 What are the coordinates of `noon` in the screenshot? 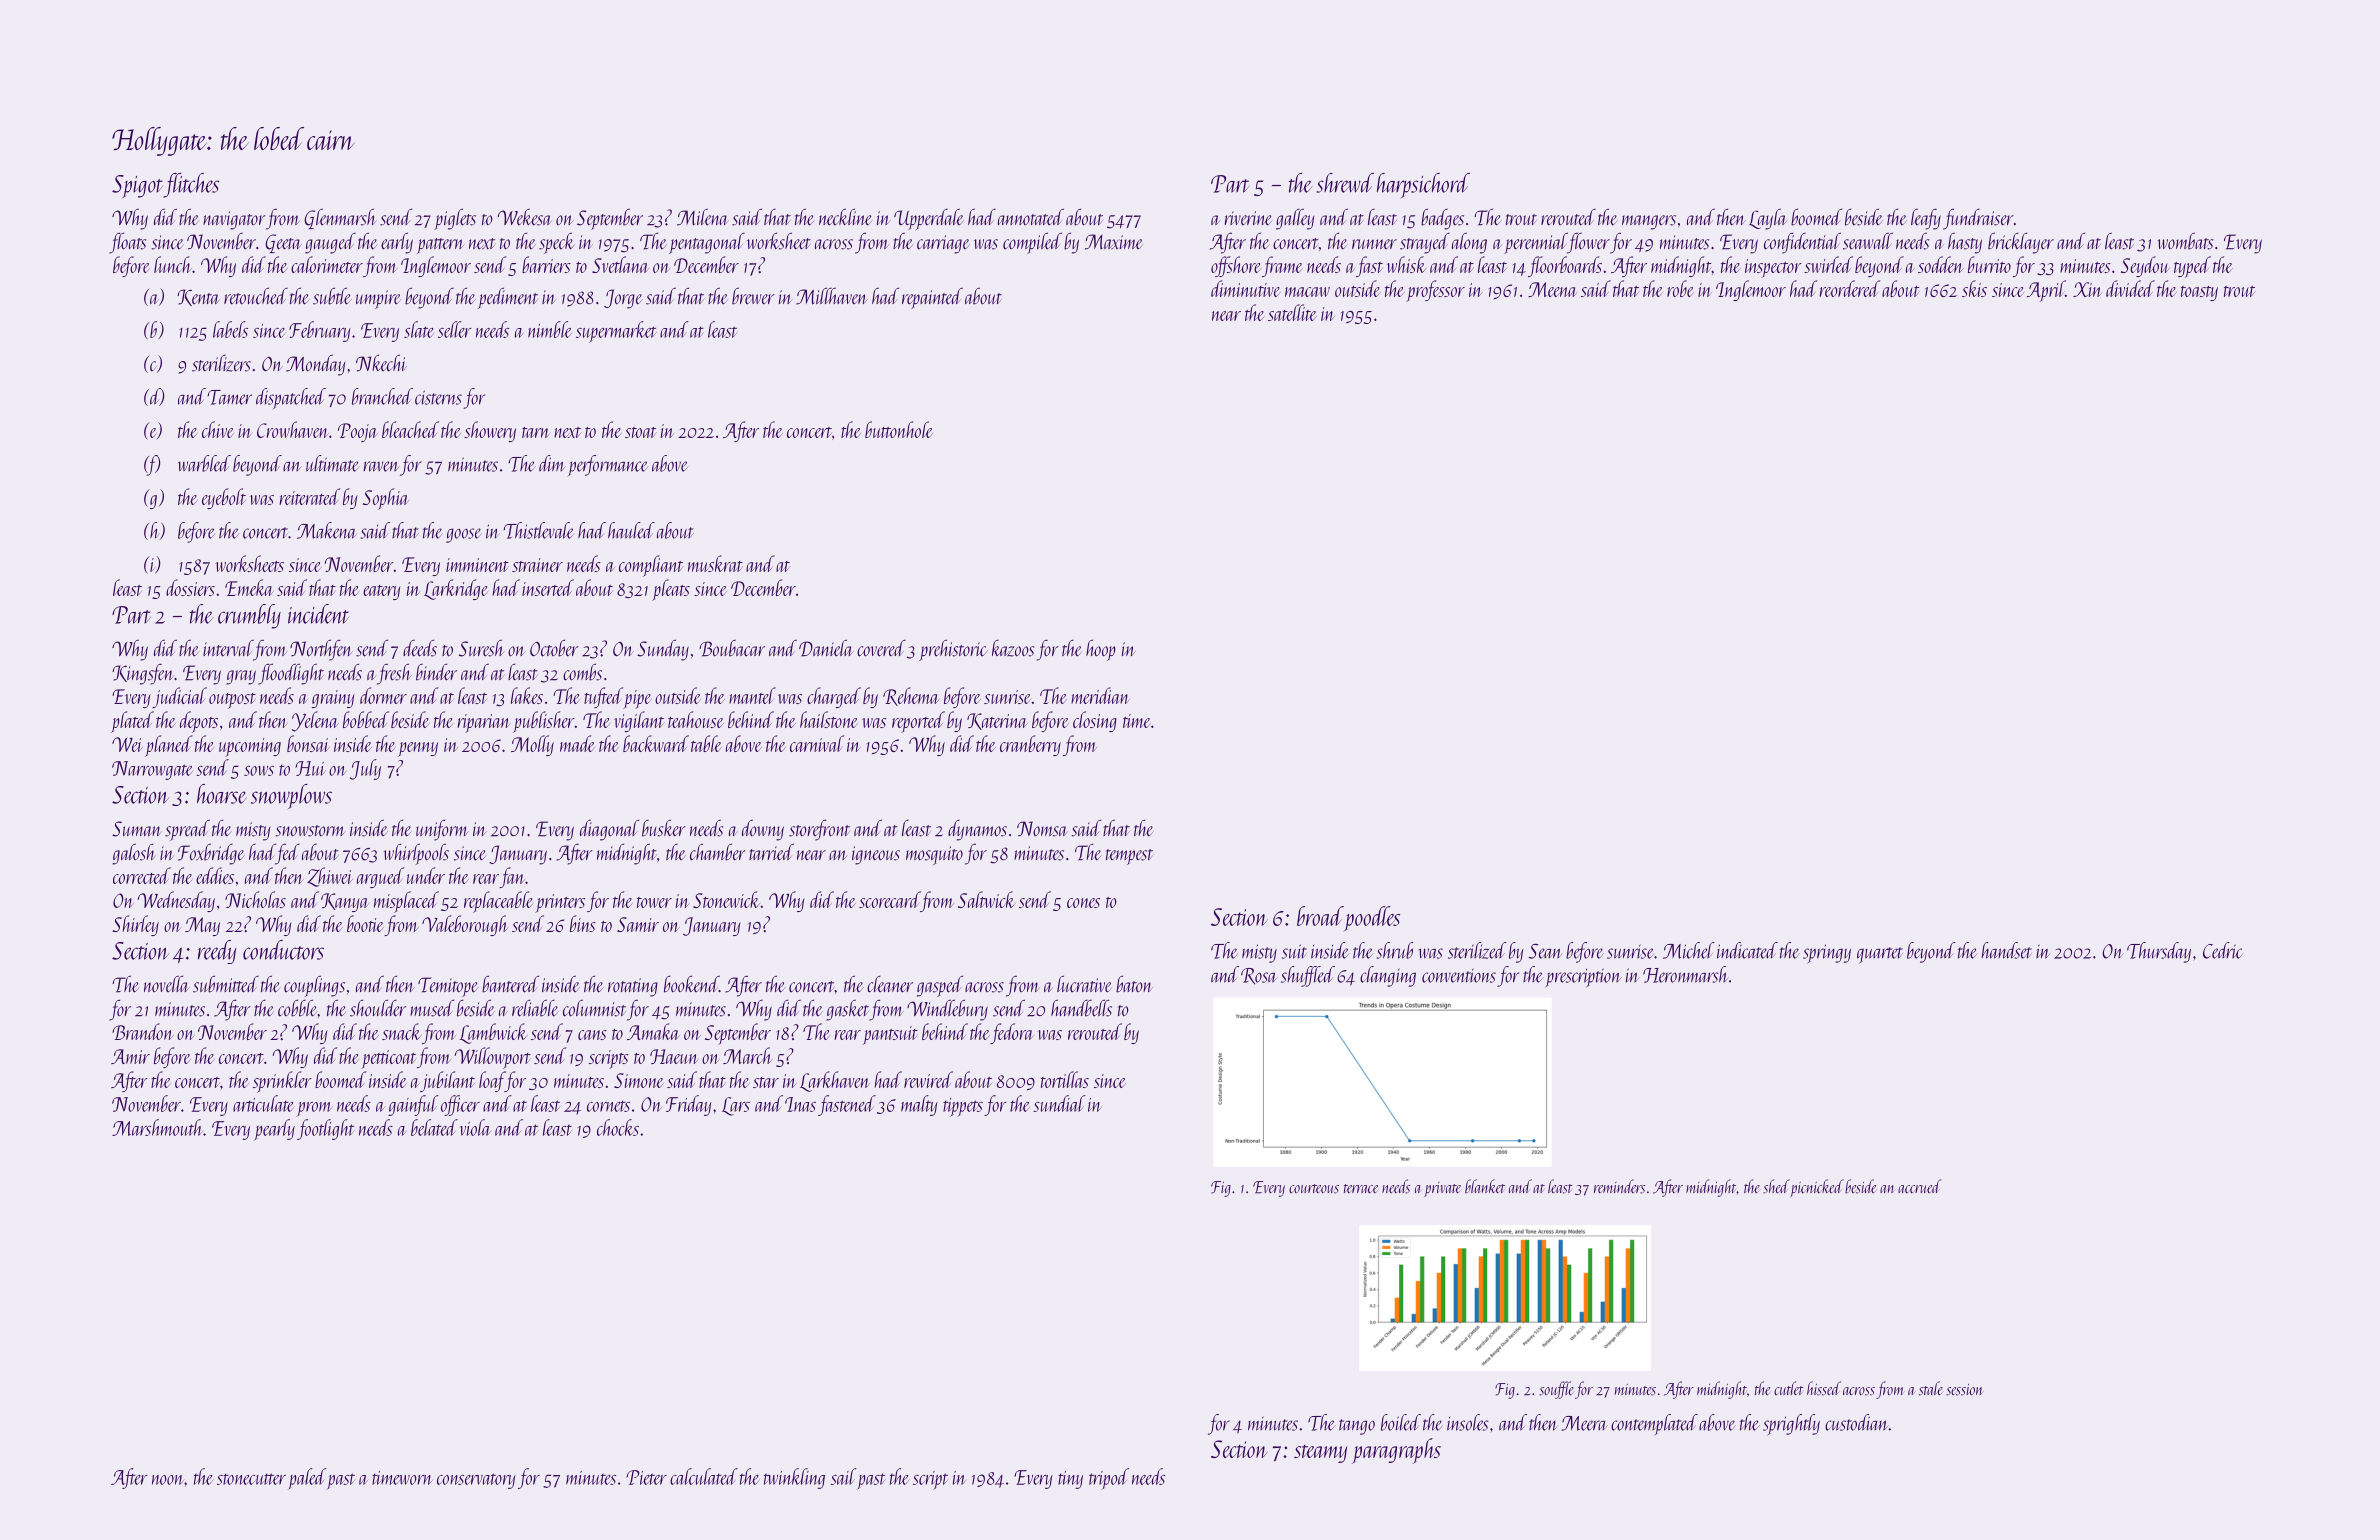 It's located at (168, 1480).
